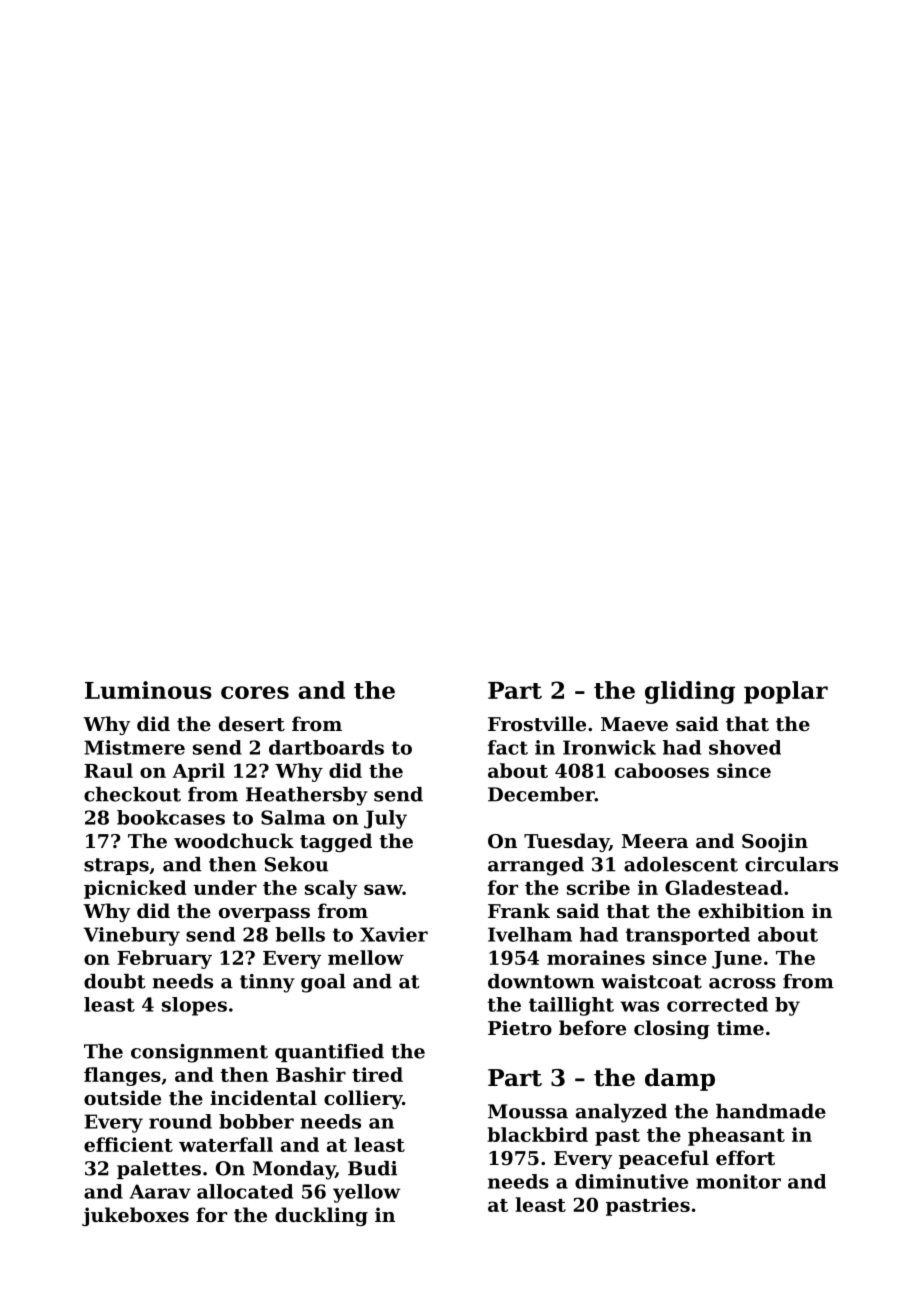 This page has height=1314, width=924. I want to click on cores, so click(255, 692).
